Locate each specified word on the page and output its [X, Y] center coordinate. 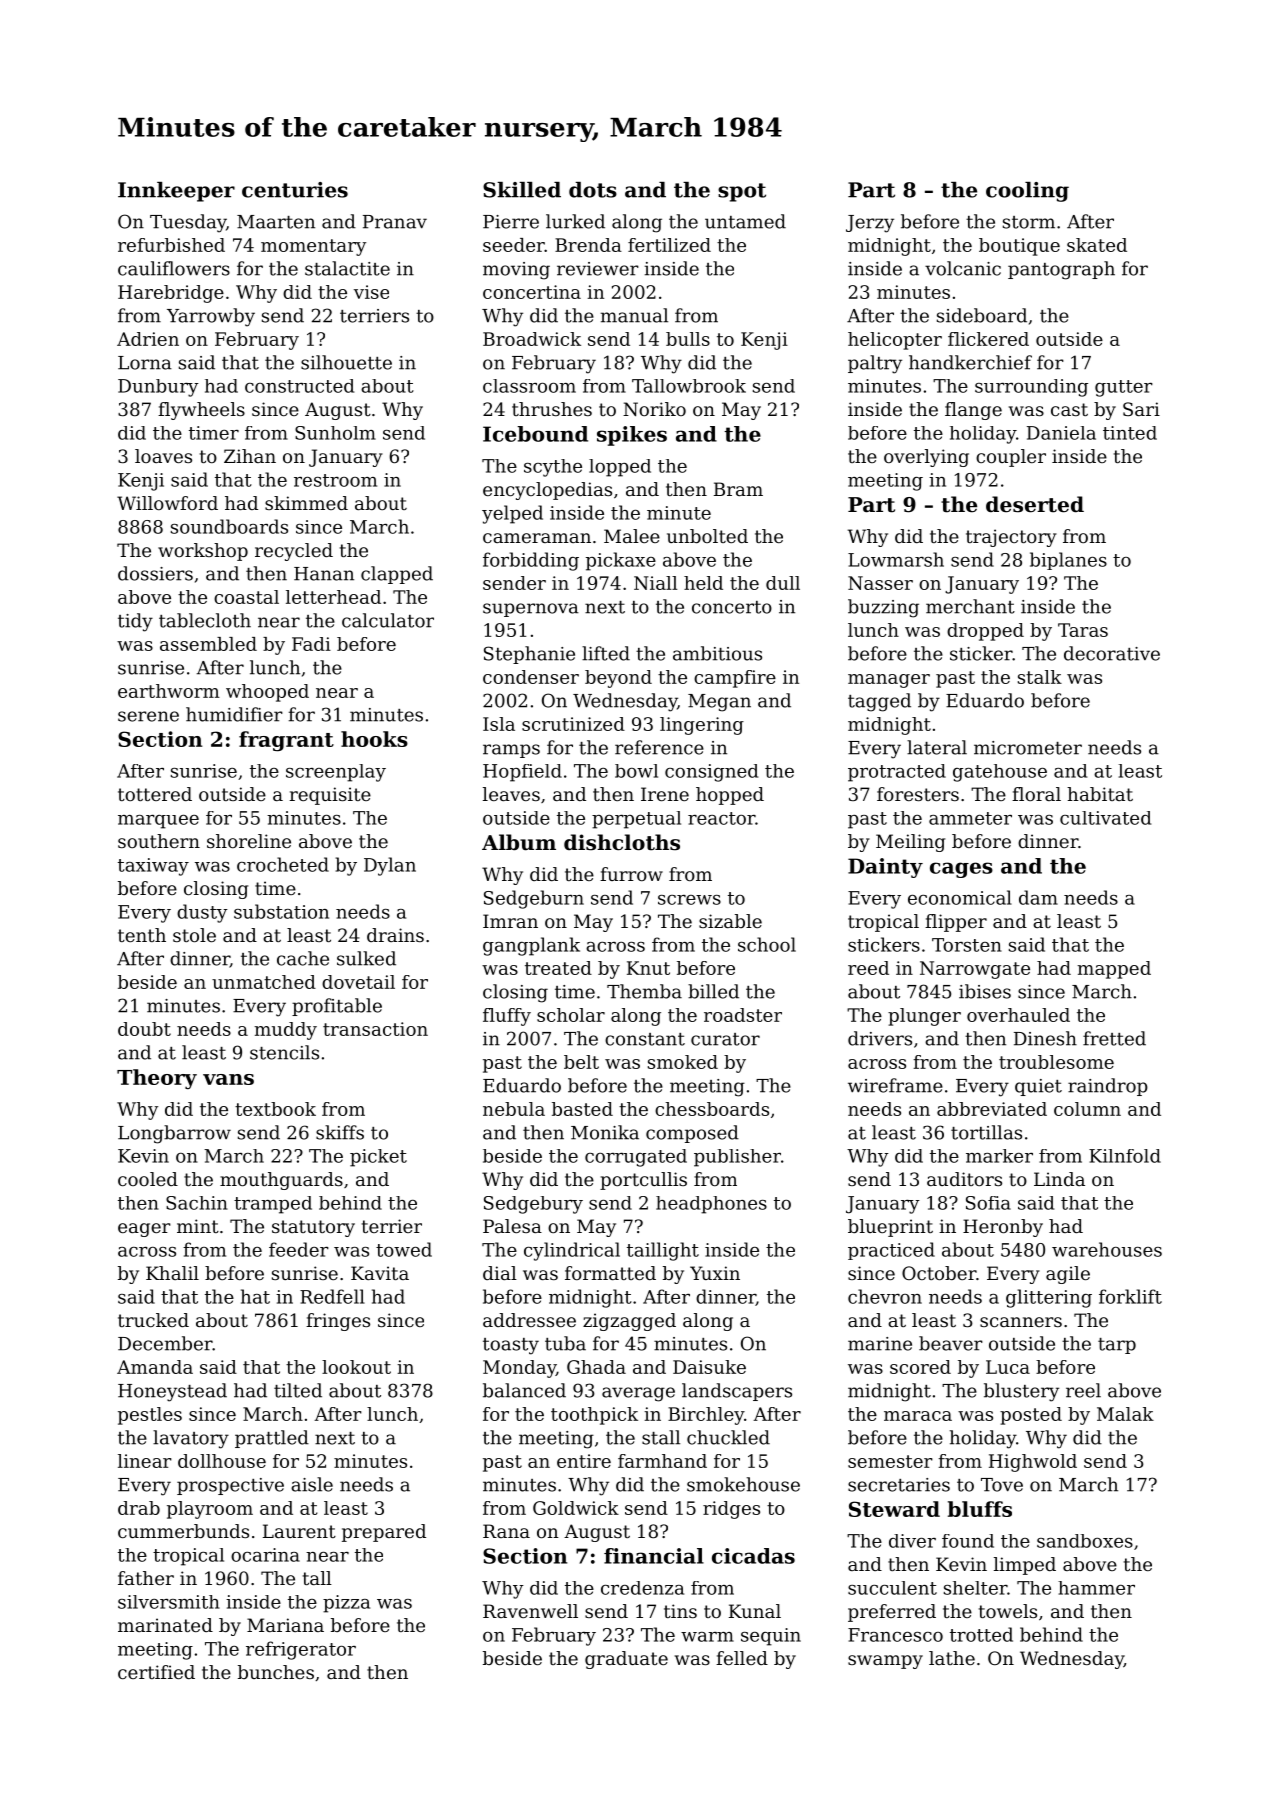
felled [742, 1658]
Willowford [167, 503]
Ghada [596, 1367]
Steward [894, 1509]
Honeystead [172, 1392]
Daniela [1061, 433]
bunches [276, 1672]
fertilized [669, 245]
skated [1097, 245]
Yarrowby [211, 317]
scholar [571, 1015]
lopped [620, 468]
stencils [284, 1052]
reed [868, 968]
